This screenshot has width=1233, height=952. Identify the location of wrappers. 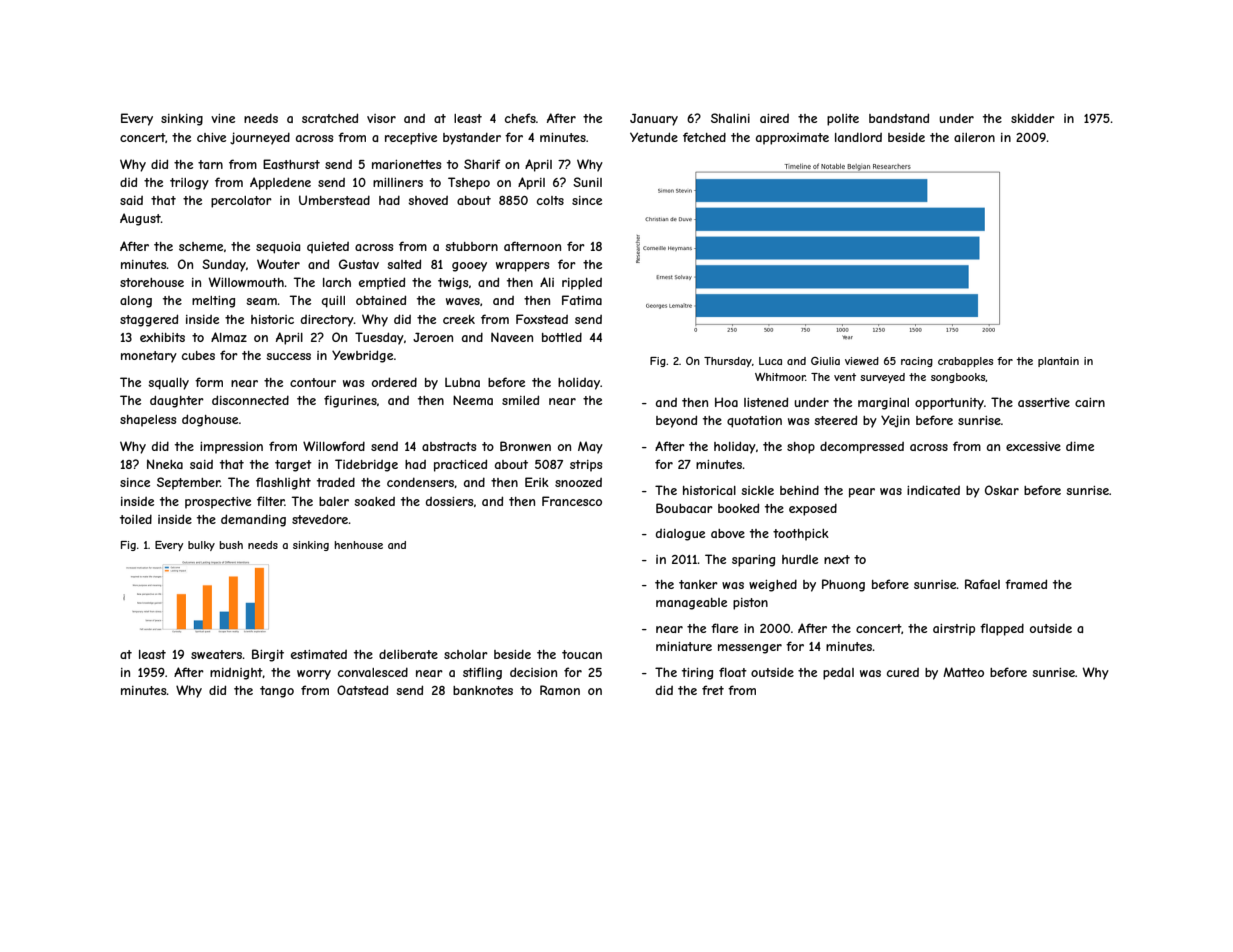
(522, 267).
